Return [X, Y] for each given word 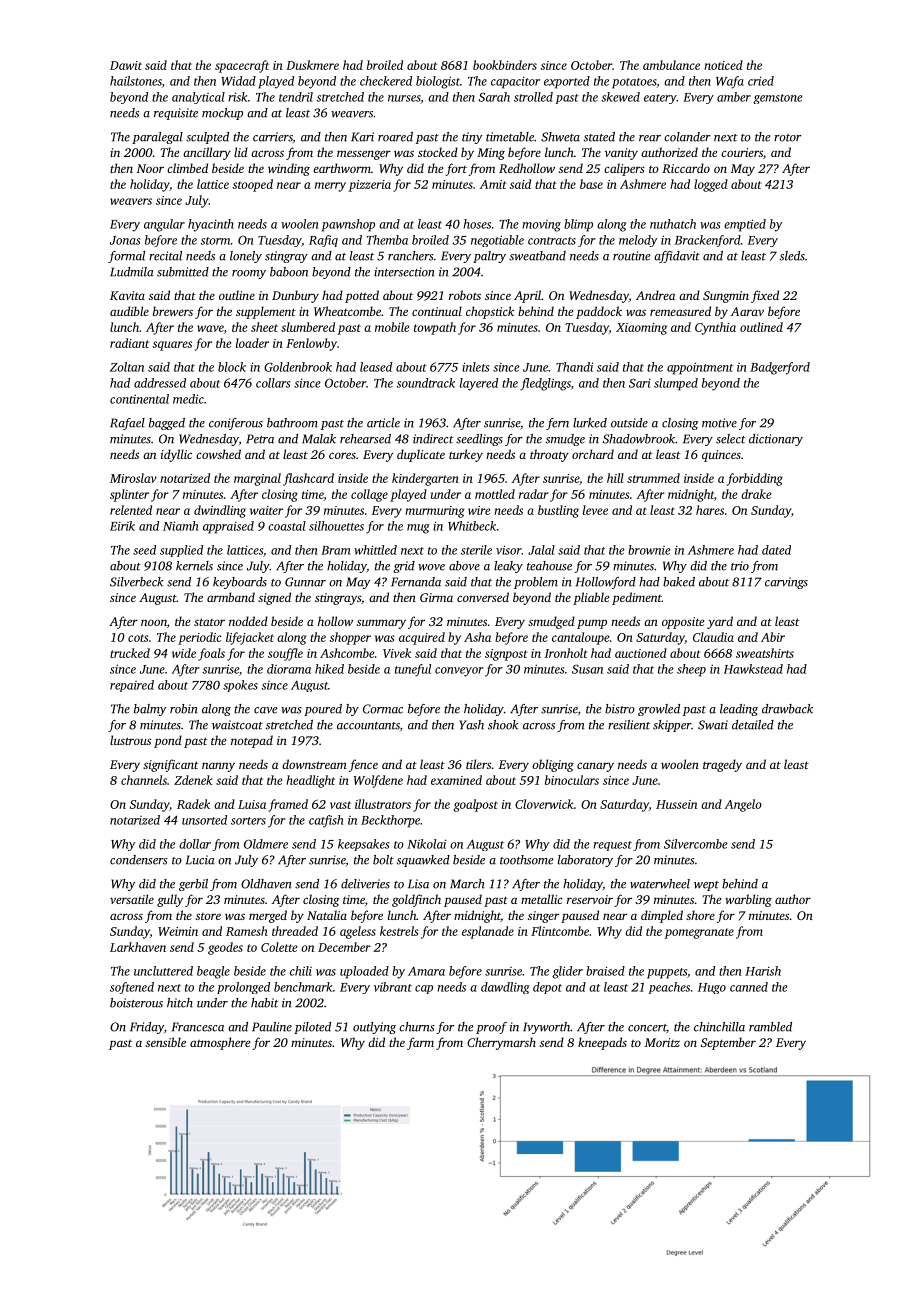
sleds [792, 256]
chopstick [490, 312]
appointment [700, 368]
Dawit [126, 65]
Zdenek [193, 780]
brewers [173, 311]
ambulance [671, 65]
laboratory [585, 861]
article [383, 423]
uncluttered [163, 971]
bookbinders [505, 65]
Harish [763, 971]
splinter [129, 495]
